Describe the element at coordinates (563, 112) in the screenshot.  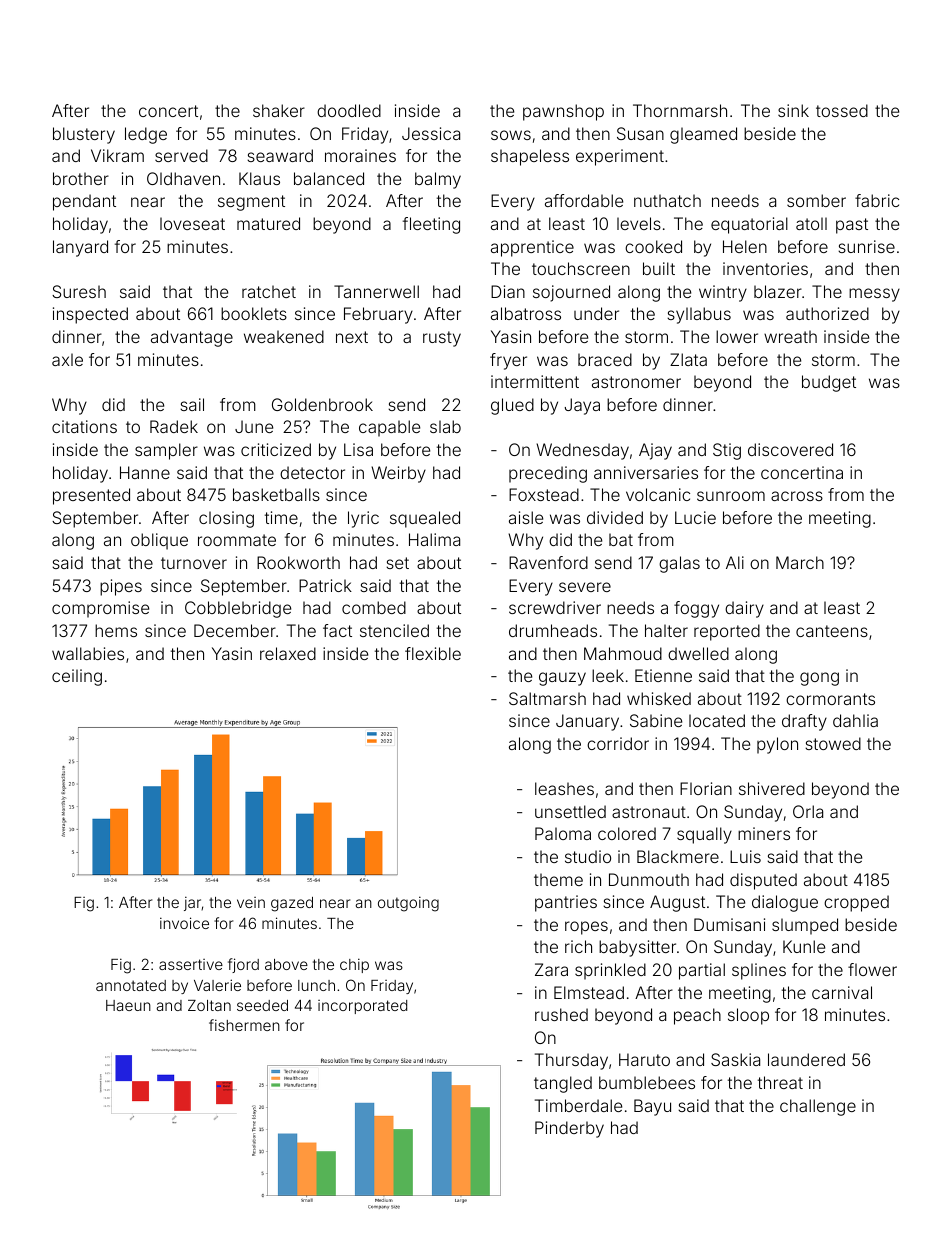
I see `pawnshop` at that location.
